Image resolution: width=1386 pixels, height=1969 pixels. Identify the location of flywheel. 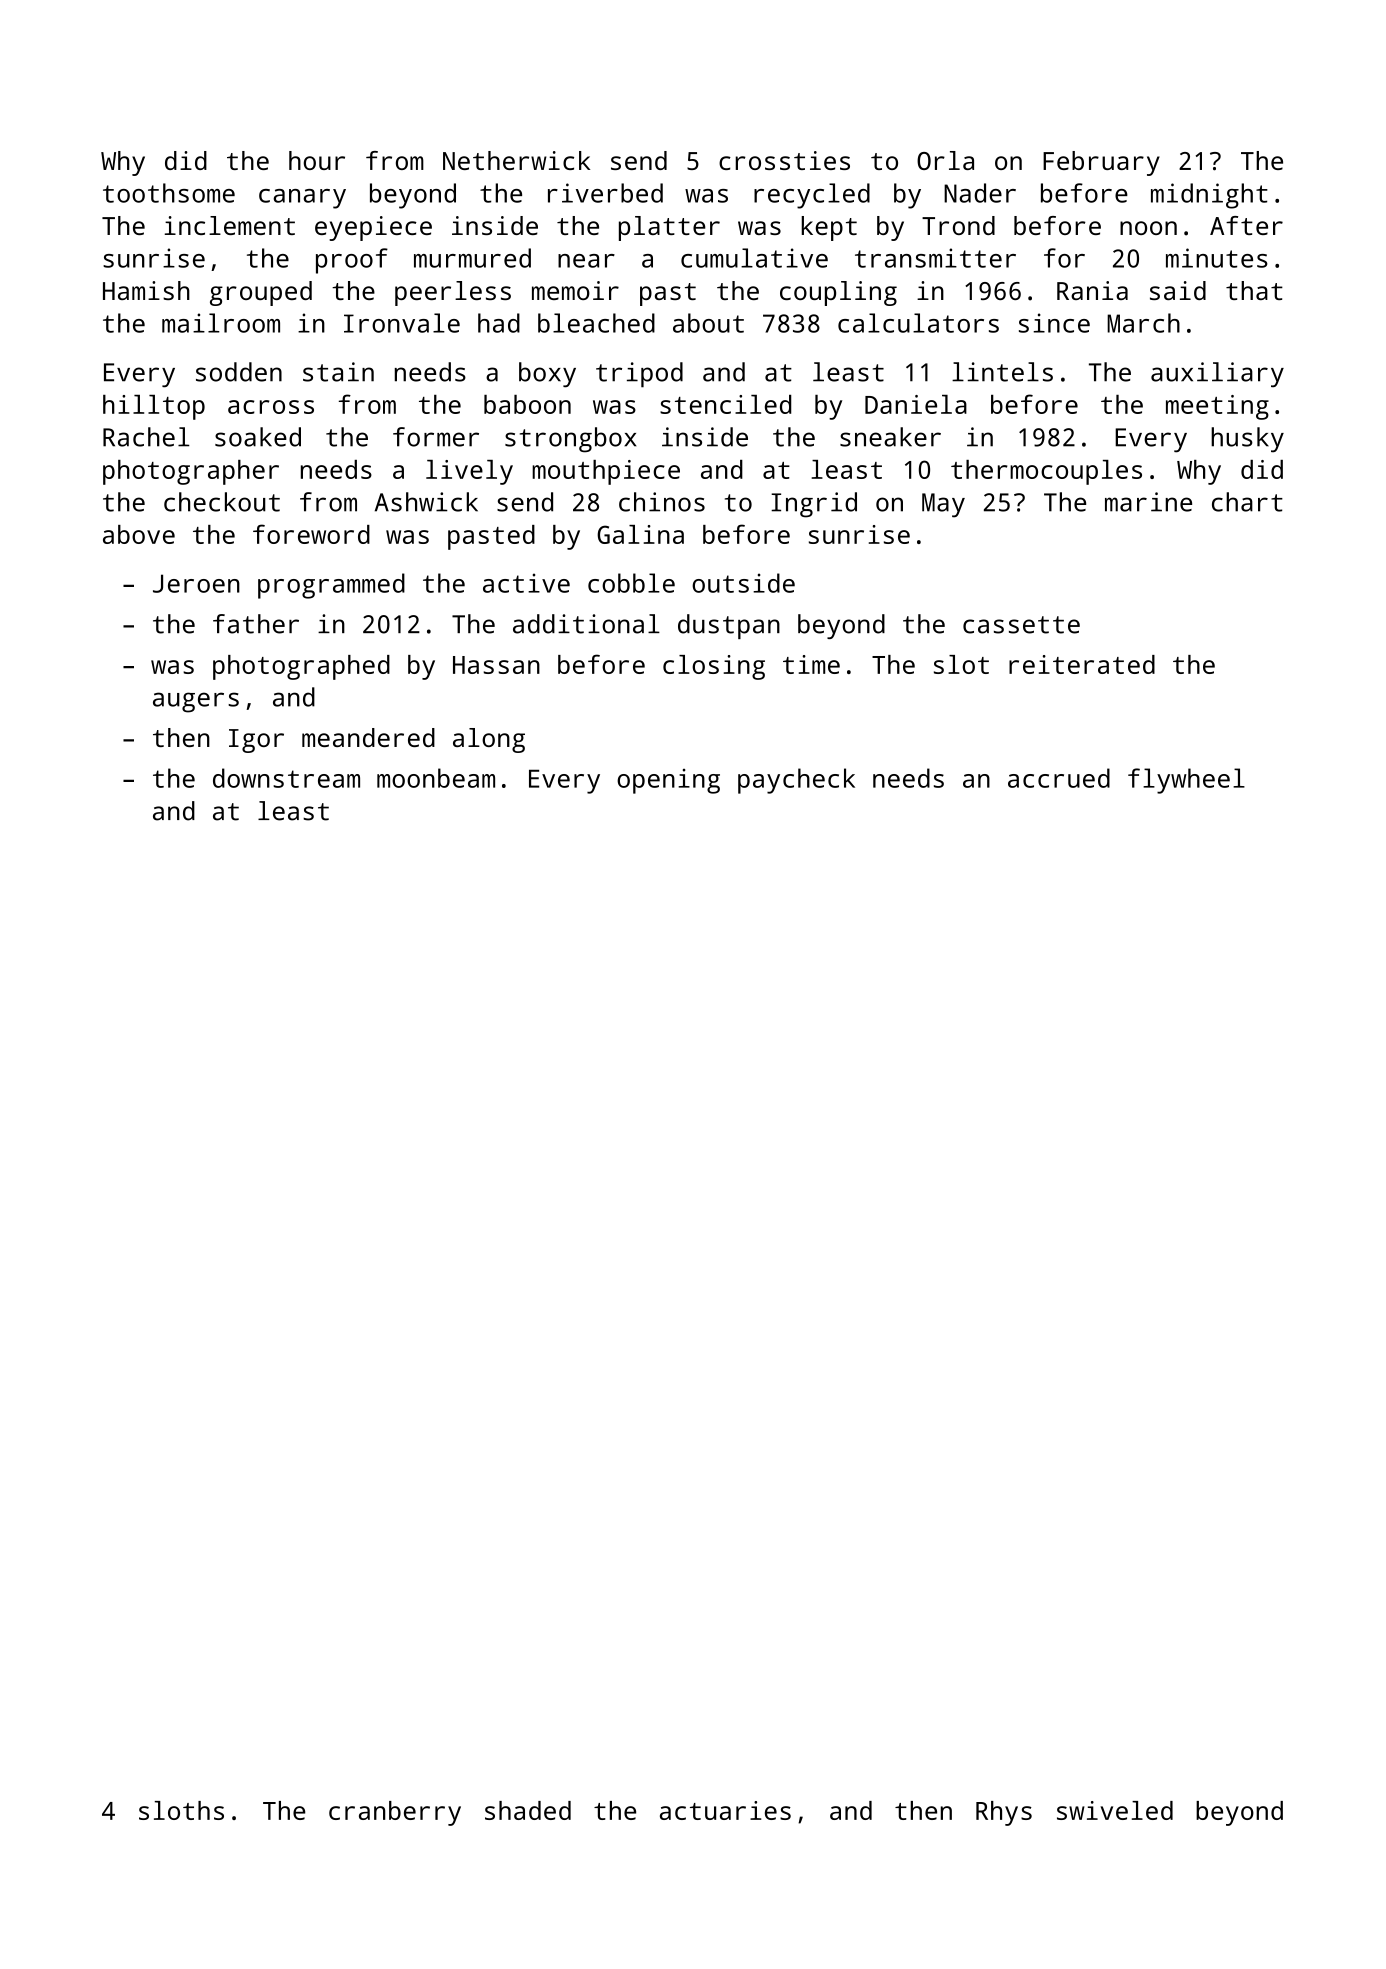
(1186, 781).
